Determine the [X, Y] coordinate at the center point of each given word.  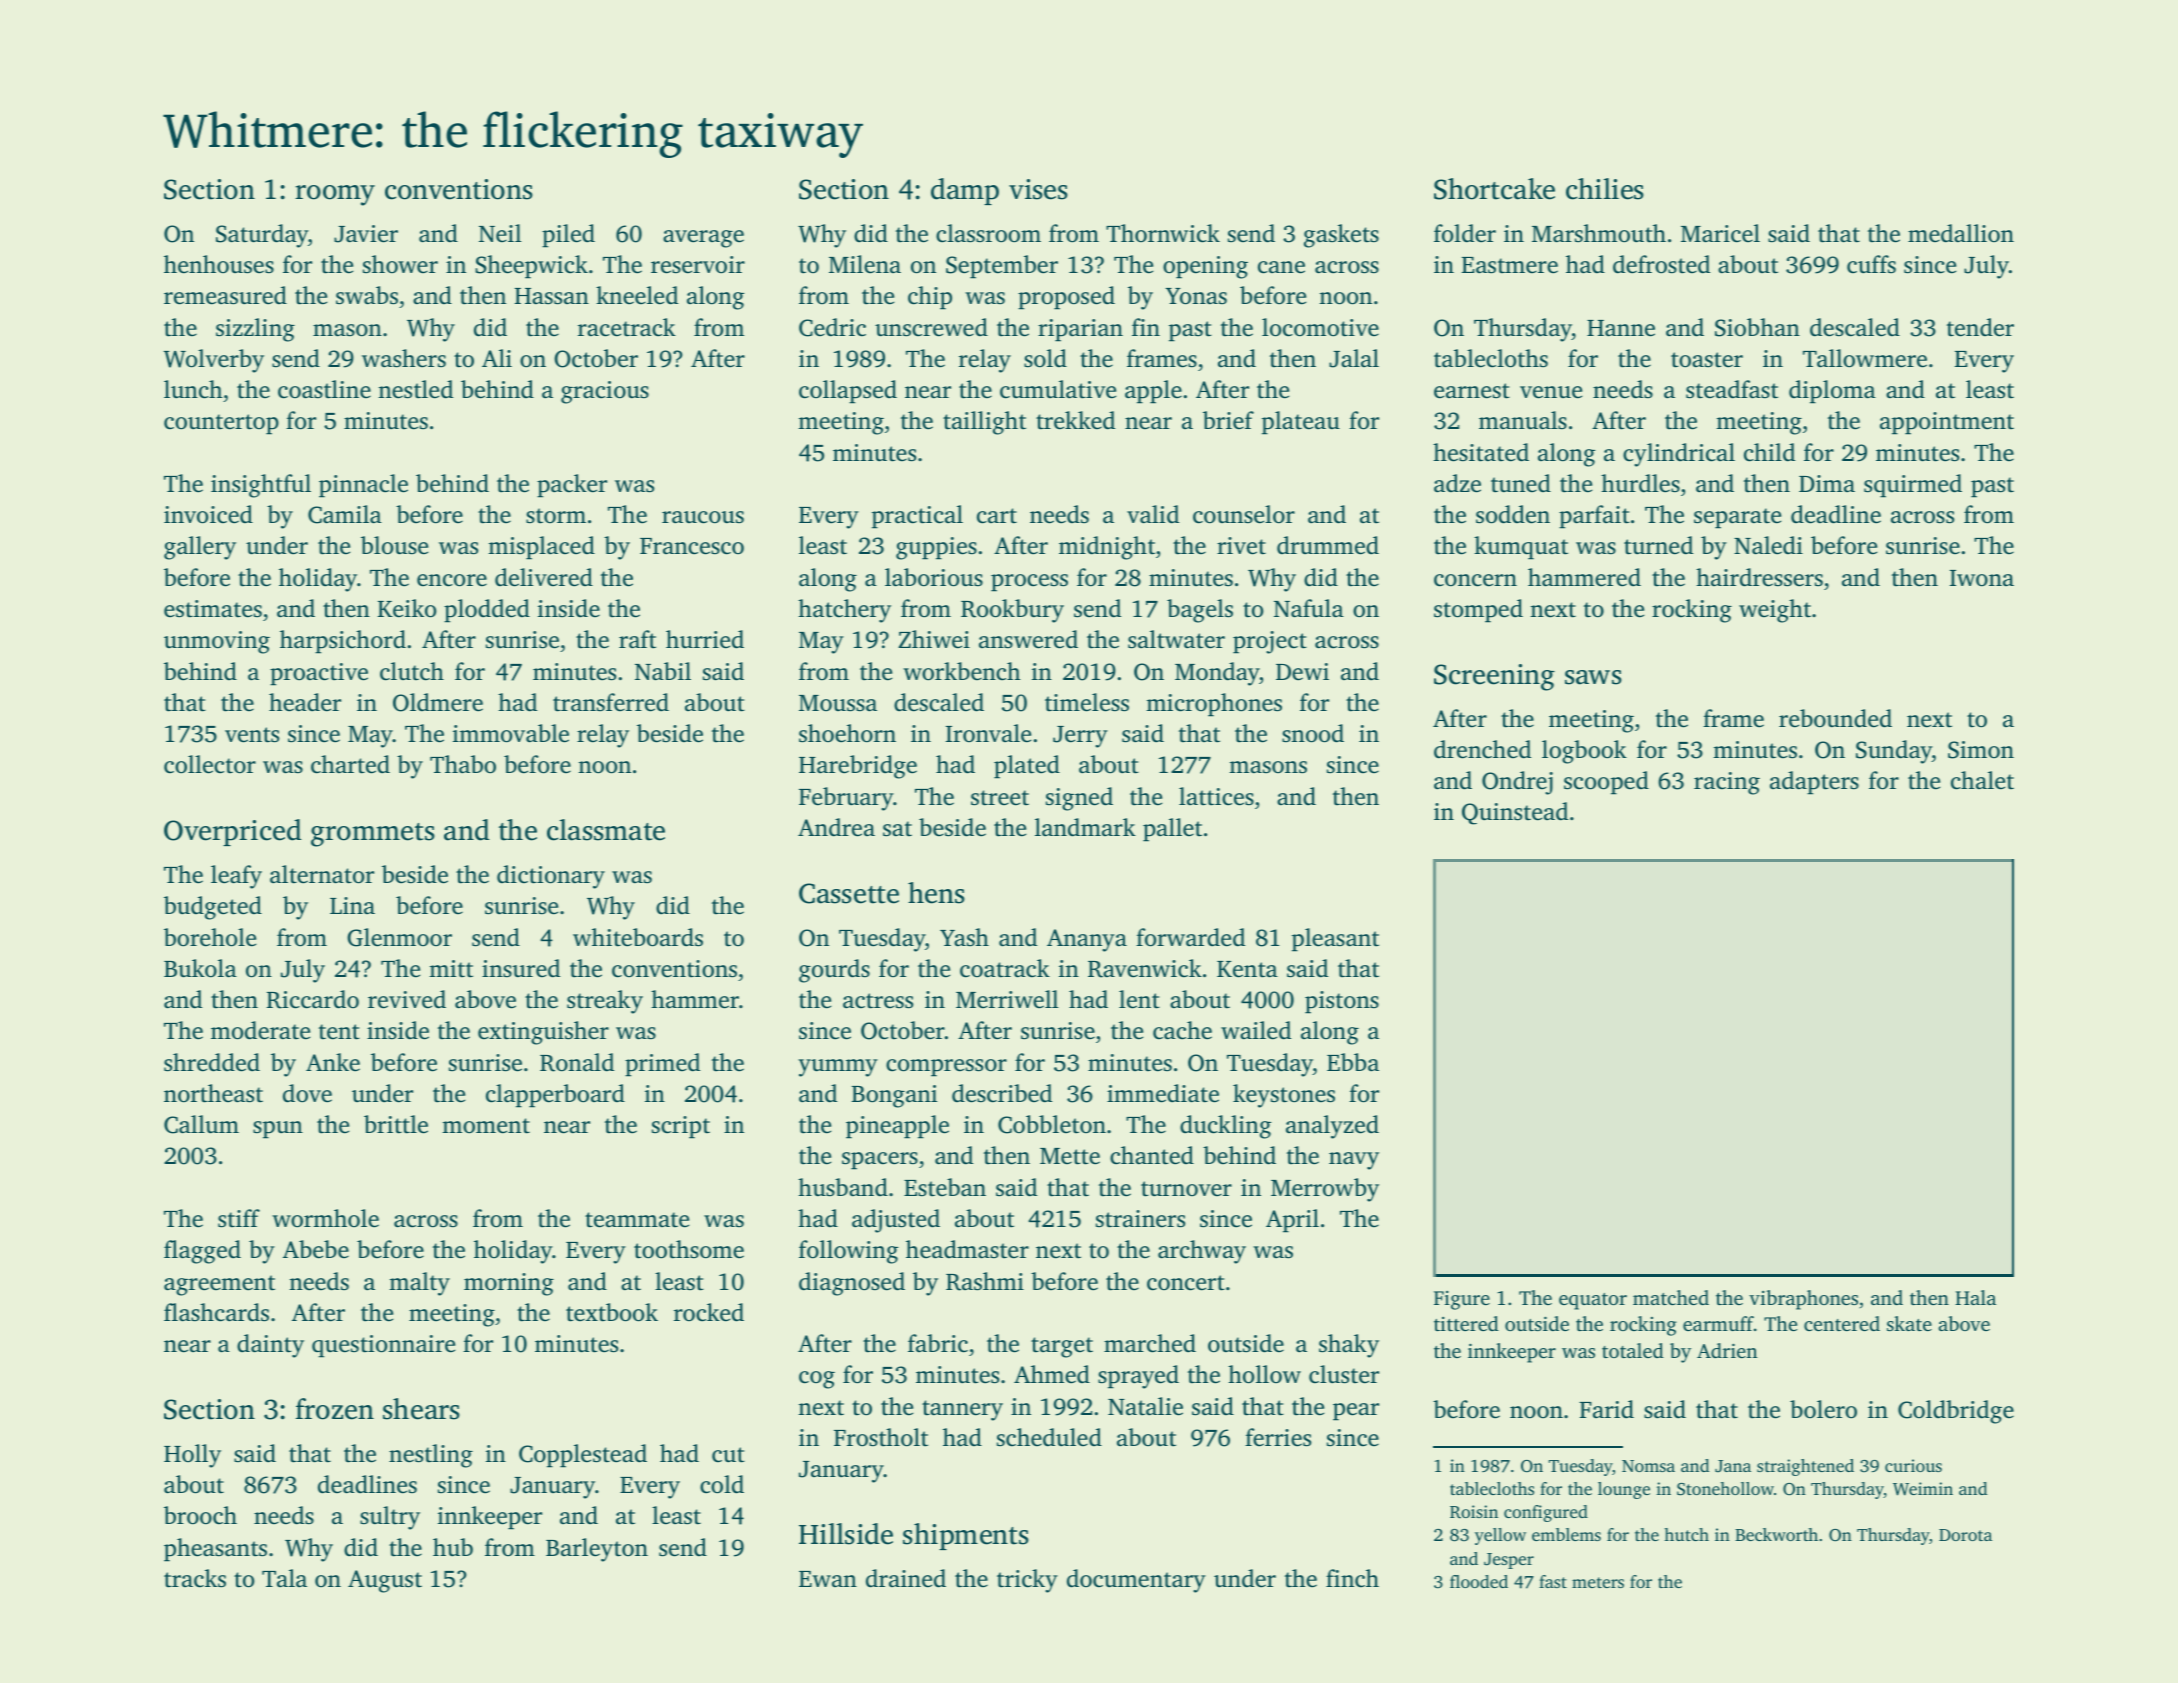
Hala [1975, 1297]
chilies [1605, 189]
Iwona [1982, 578]
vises [1038, 189]
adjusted [896, 1221]
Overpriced [233, 832]
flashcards [216, 1312]
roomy [335, 195]
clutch [412, 671]
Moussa [838, 703]
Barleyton [597, 1550]
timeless [1087, 702]
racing [1727, 783]
